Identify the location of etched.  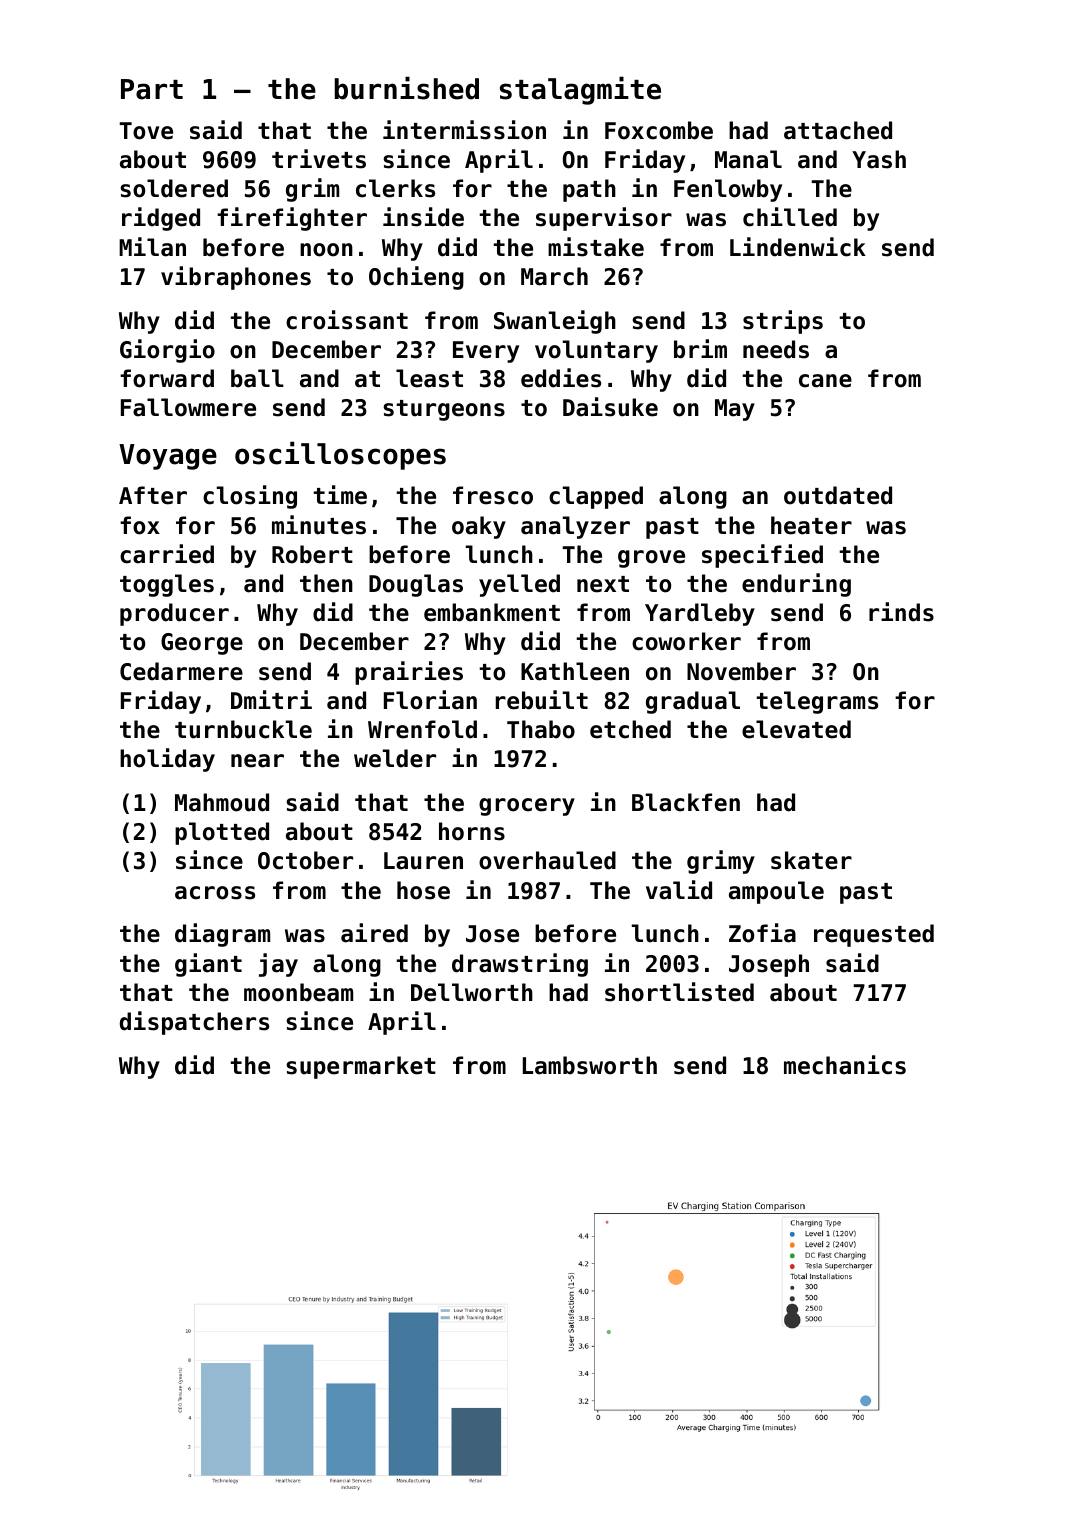
(630, 729).
